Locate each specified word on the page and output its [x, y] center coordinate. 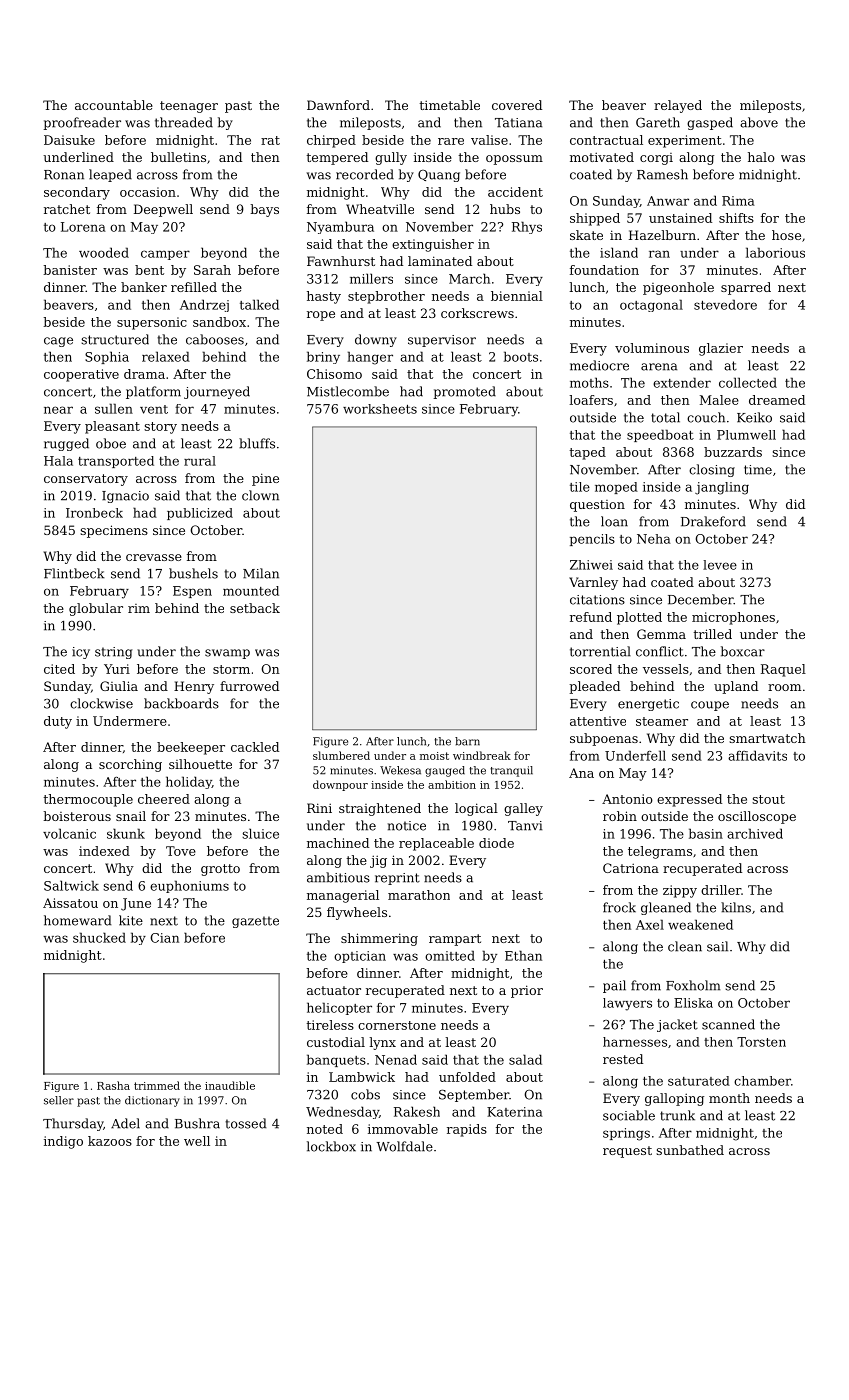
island [619, 252]
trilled [712, 634]
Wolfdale [405, 1146]
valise [489, 140]
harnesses [635, 1042]
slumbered [341, 755]
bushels [193, 573]
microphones [733, 618]
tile [580, 487]
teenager [189, 107]
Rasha [113, 1085]
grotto [220, 870]
